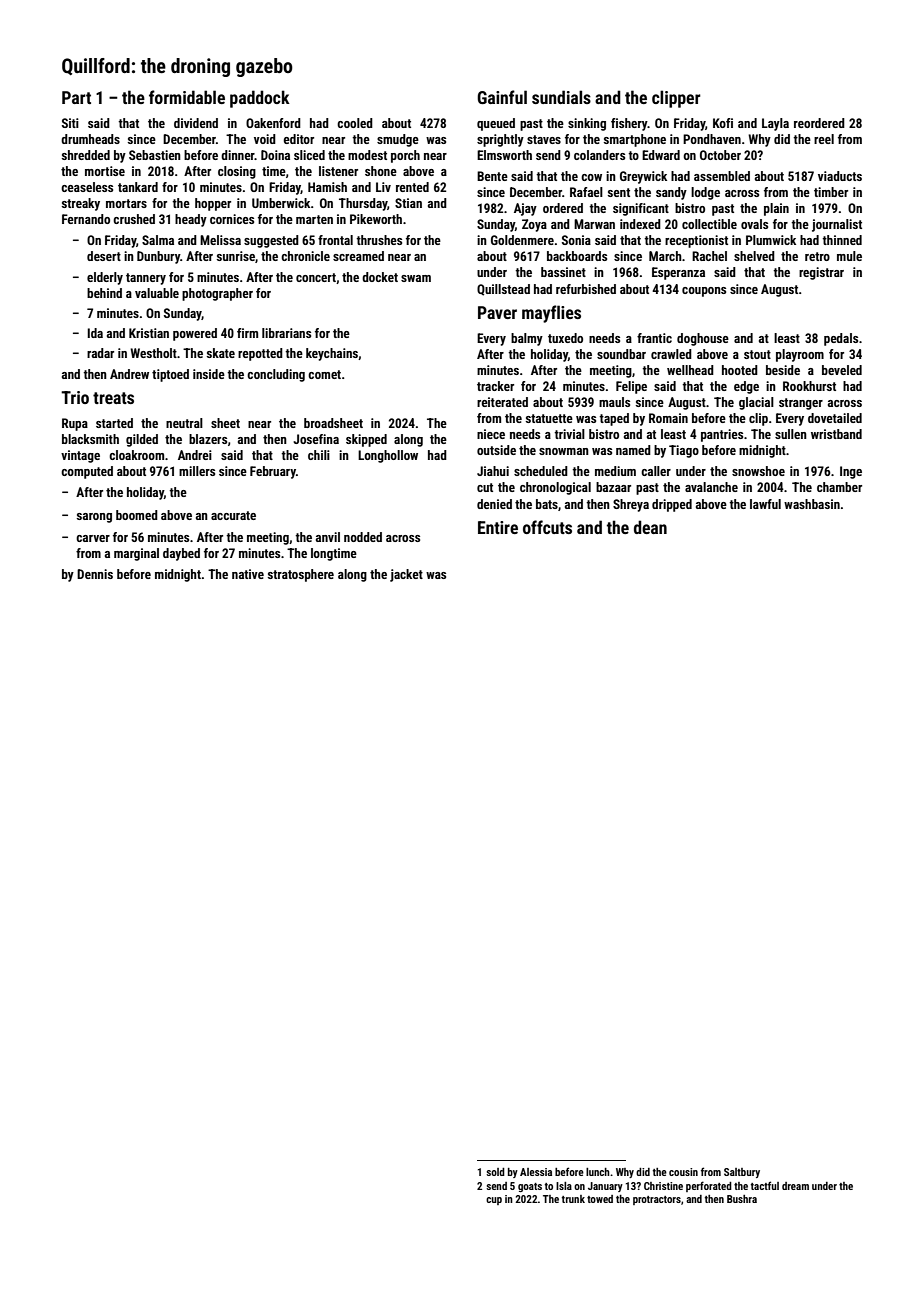 This page has height=1308, width=924. Describe the element at coordinates (217, 294) in the page. I see `photographer` at that location.
